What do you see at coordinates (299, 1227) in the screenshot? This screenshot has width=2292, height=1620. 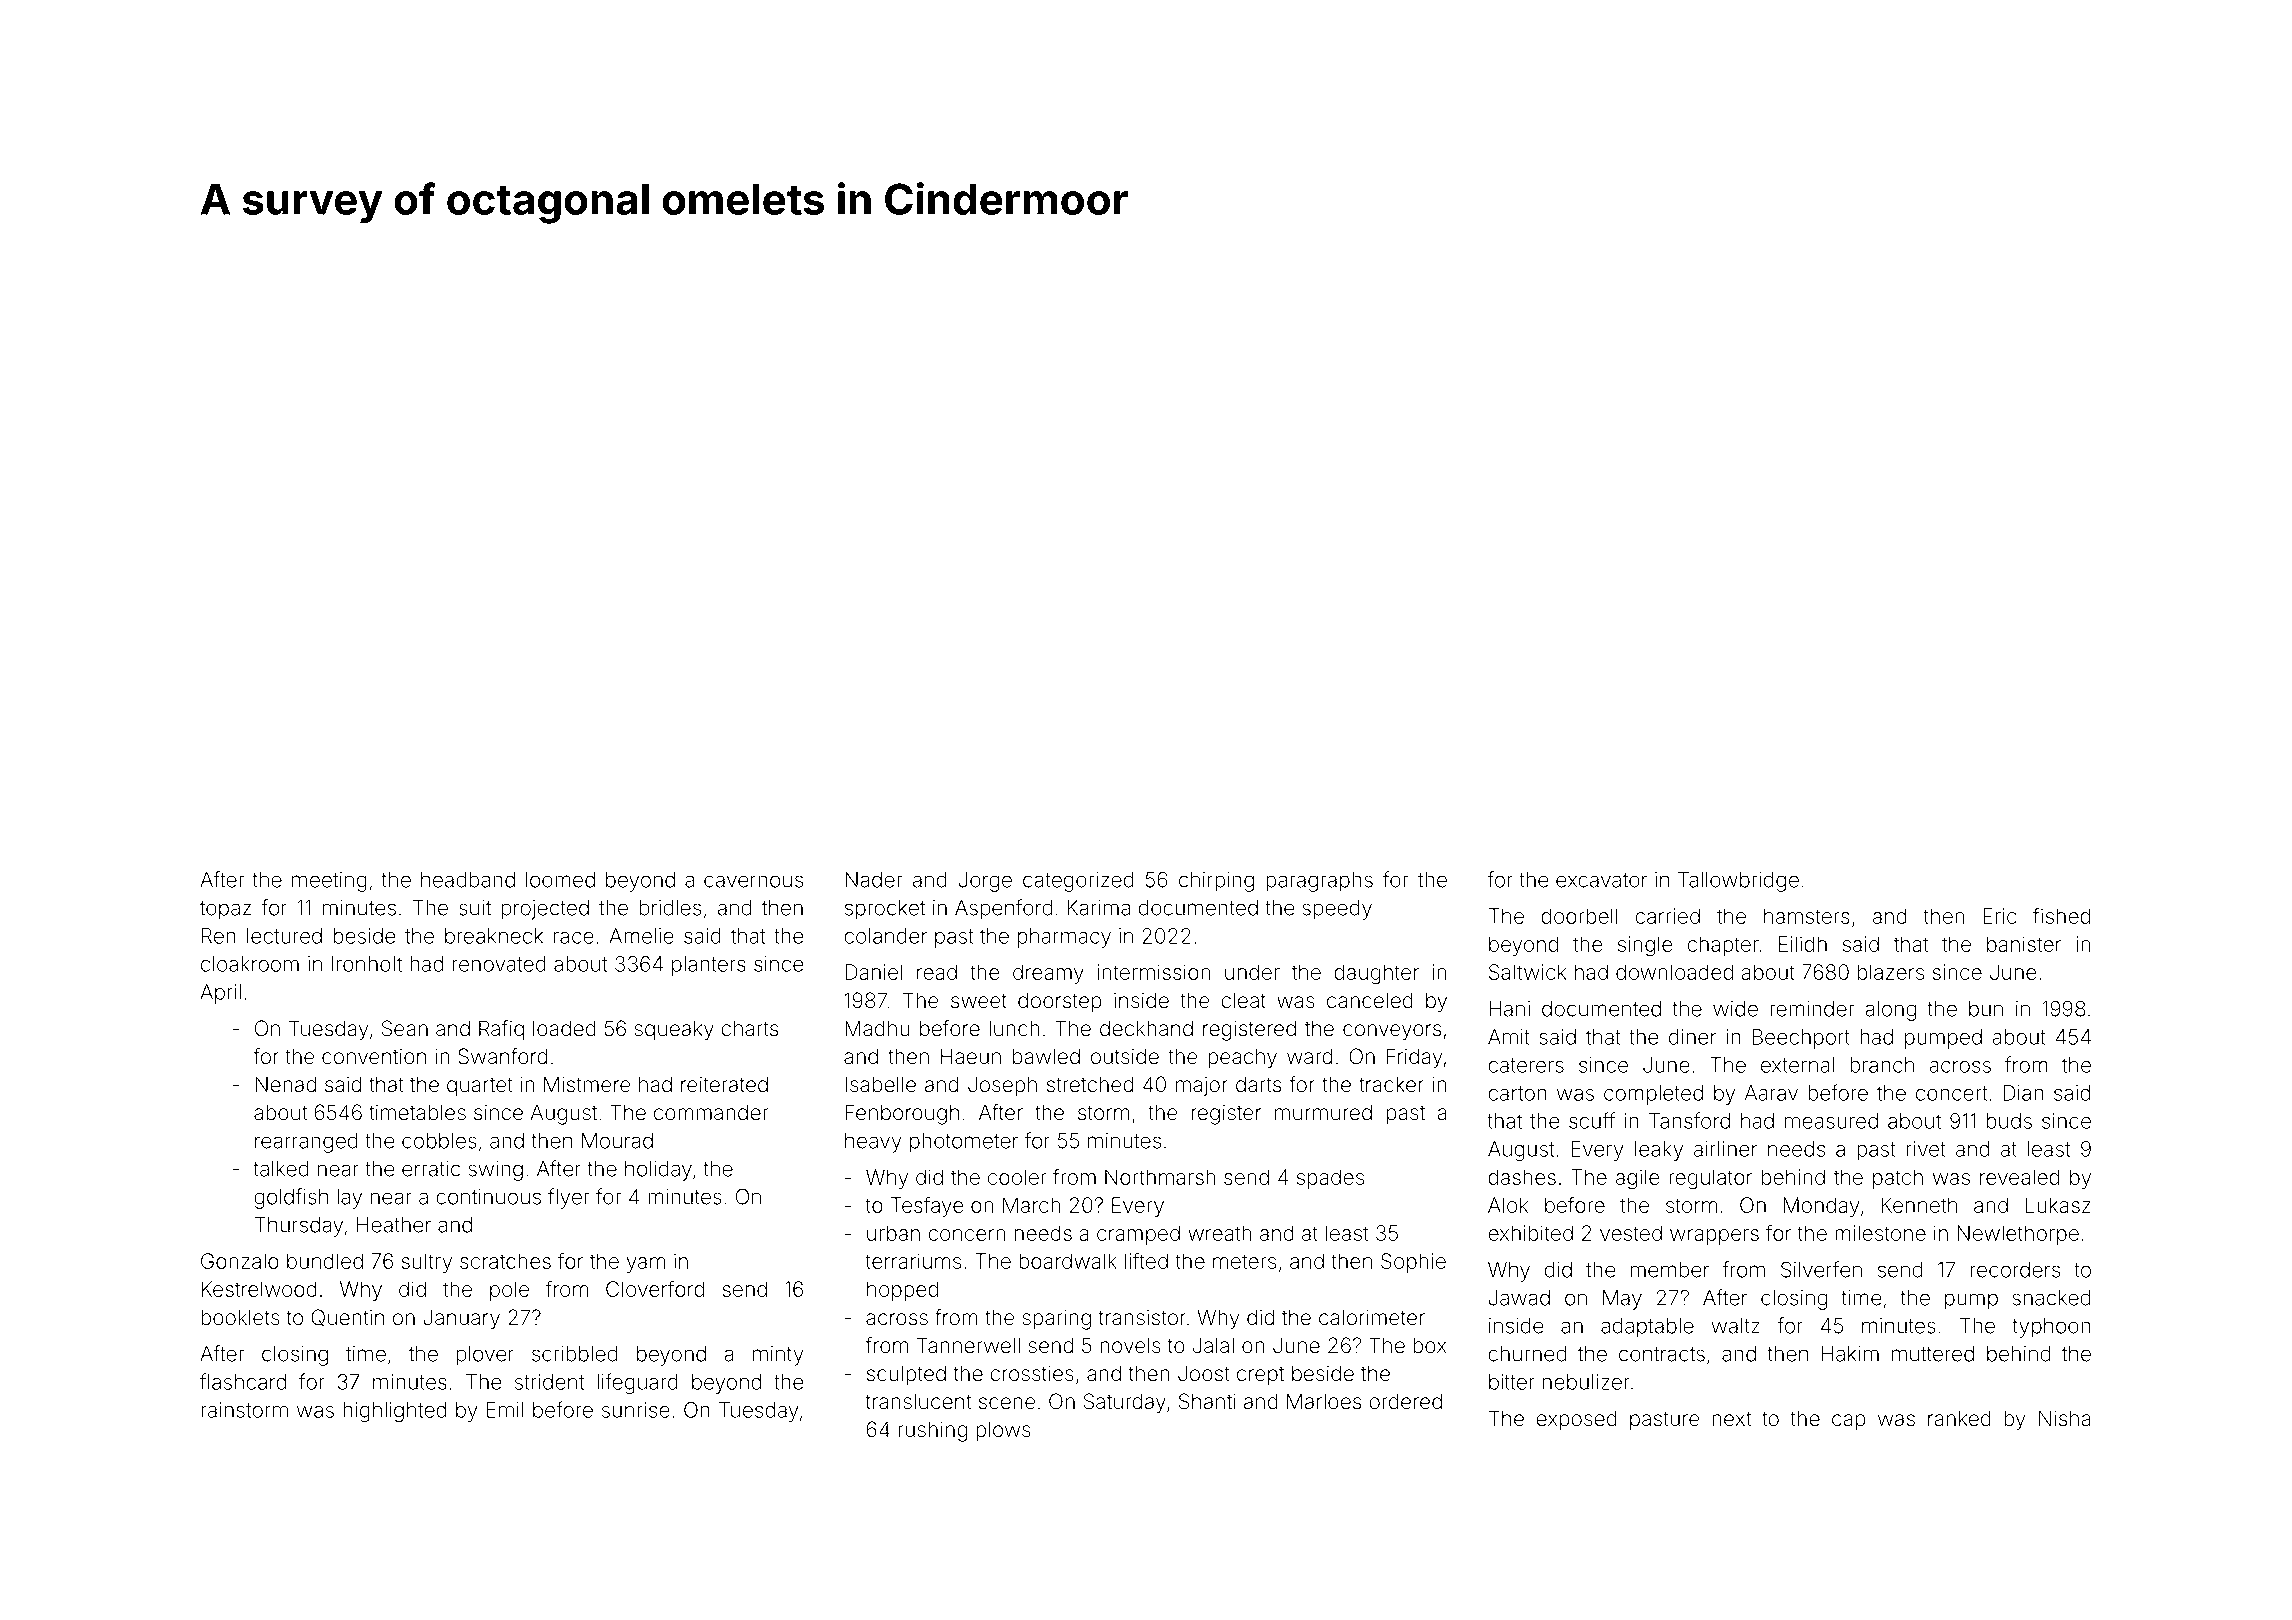 I see `Thursday` at bounding box center [299, 1227].
